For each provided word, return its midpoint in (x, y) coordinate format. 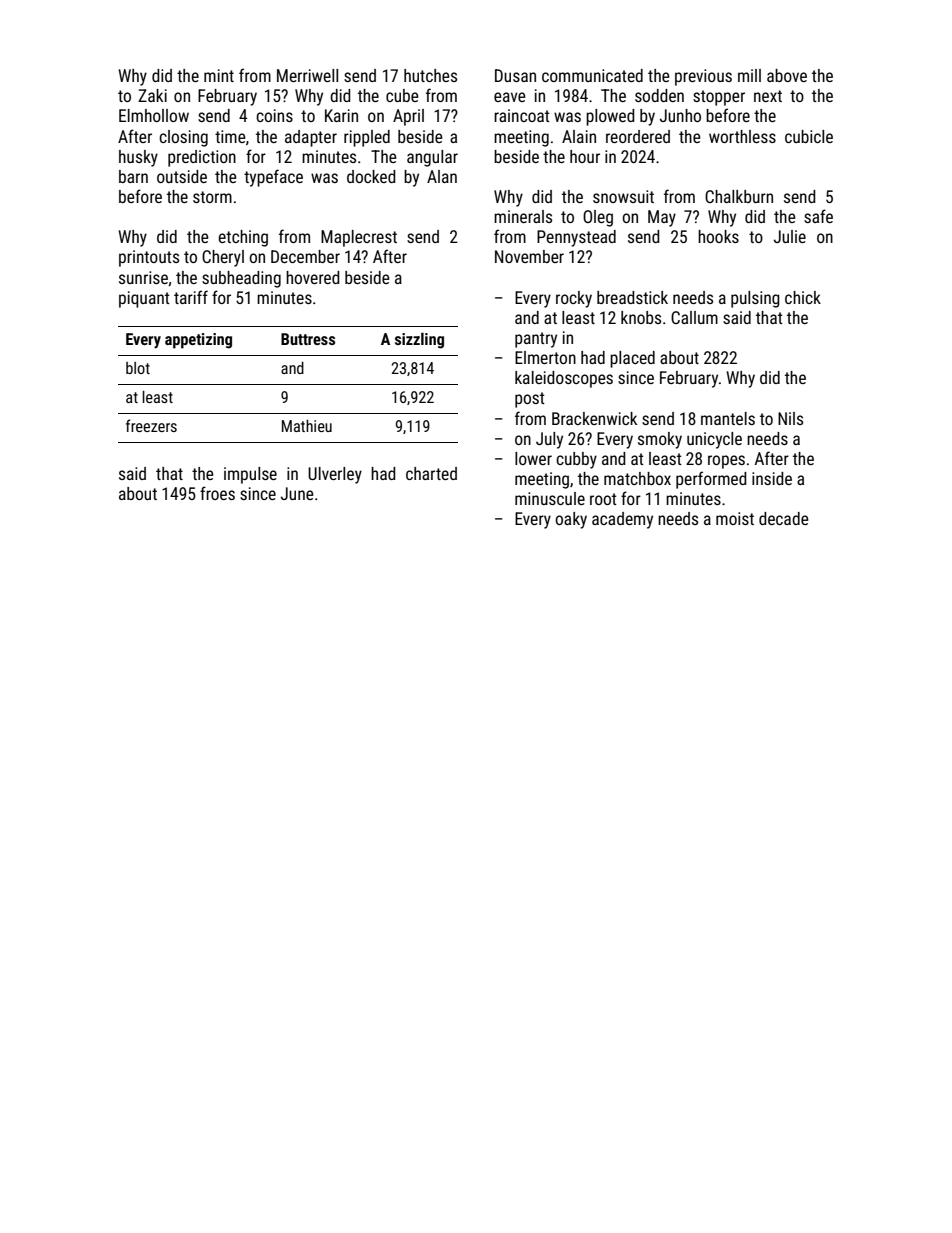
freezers (151, 425)
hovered (313, 277)
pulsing (755, 299)
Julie (790, 236)
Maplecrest (359, 238)
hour (585, 156)
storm (212, 197)
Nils (790, 418)
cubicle (809, 136)
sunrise (143, 277)
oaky (571, 520)
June (297, 493)
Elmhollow (154, 115)
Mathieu (307, 426)
